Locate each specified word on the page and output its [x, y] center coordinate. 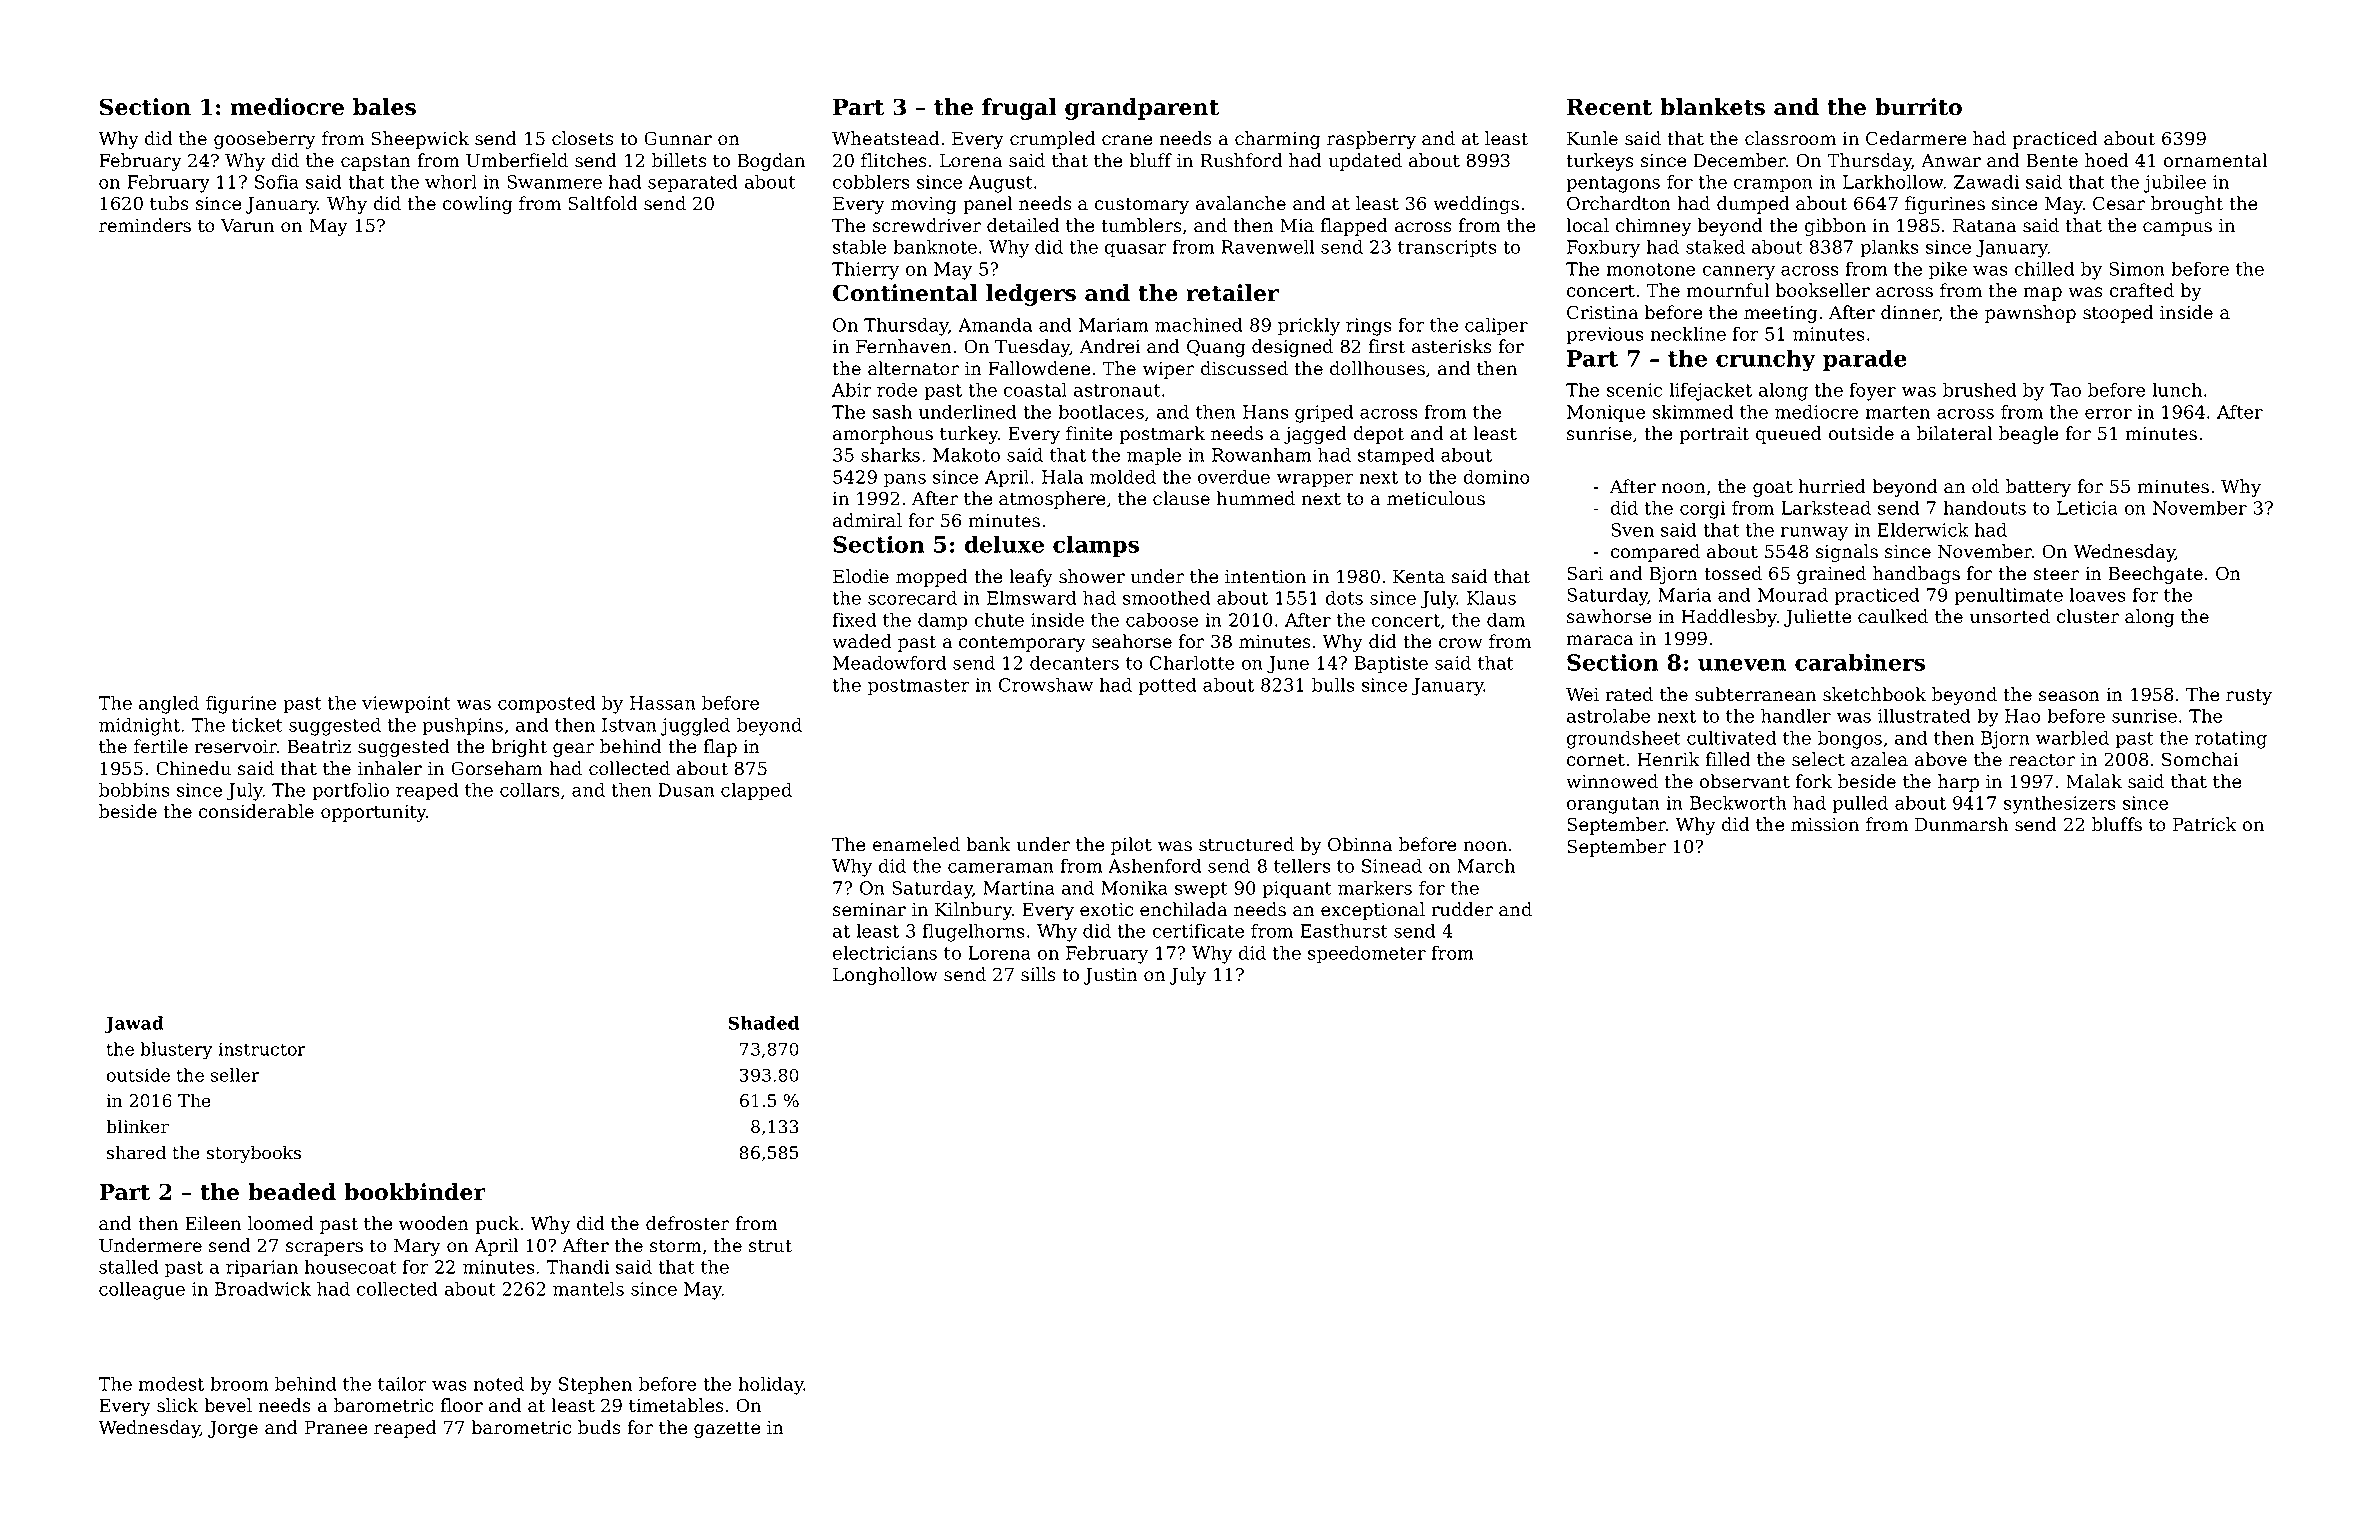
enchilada [1183, 909]
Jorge [233, 1429]
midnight [139, 727]
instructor [262, 1049]
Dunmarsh [1961, 824]
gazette [727, 1430]
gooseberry [265, 140]
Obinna [1360, 844]
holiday [771, 1386]
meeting [1781, 314]
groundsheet [1624, 740]
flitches [894, 160]
